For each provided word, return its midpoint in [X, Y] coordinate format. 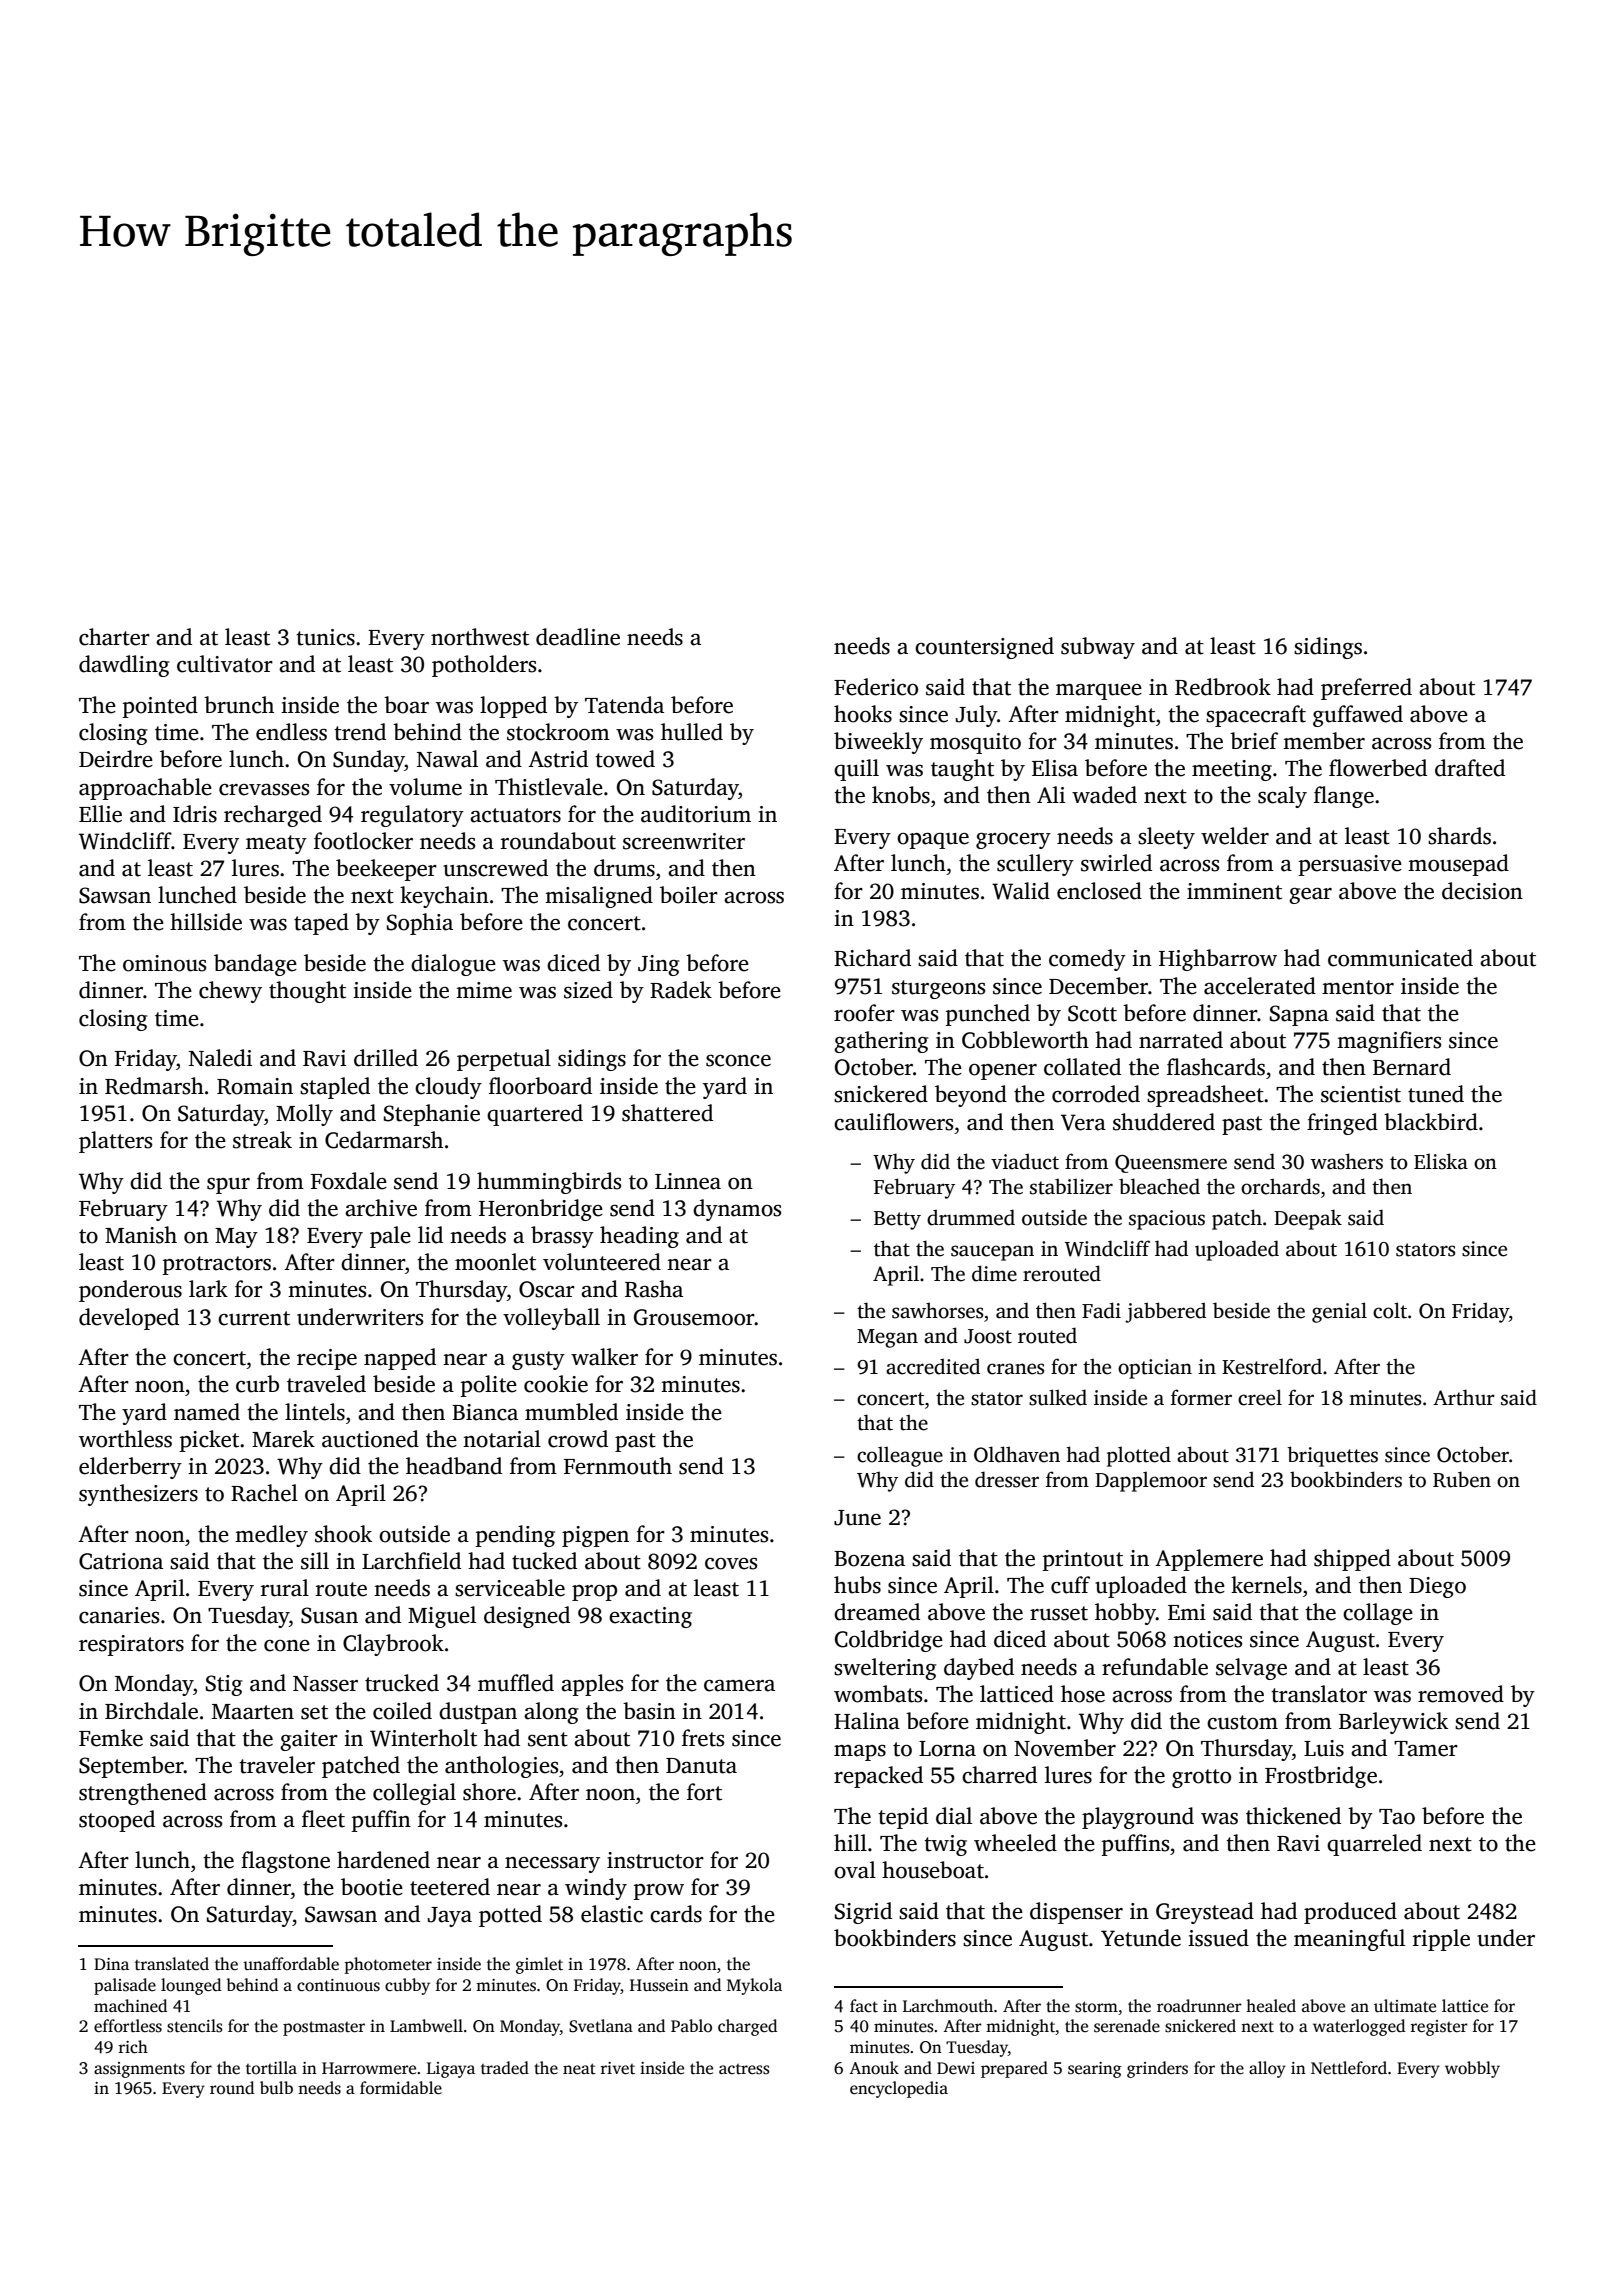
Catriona [121, 1561]
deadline [578, 637]
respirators [131, 1645]
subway [1098, 648]
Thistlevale [549, 787]
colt [1390, 1310]
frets [703, 1738]
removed [1461, 1694]
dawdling [124, 666]
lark [208, 1289]
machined [130, 2006]
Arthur [1464, 1397]
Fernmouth [618, 1466]
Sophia [420, 924]
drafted [1470, 768]
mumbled [571, 1412]
